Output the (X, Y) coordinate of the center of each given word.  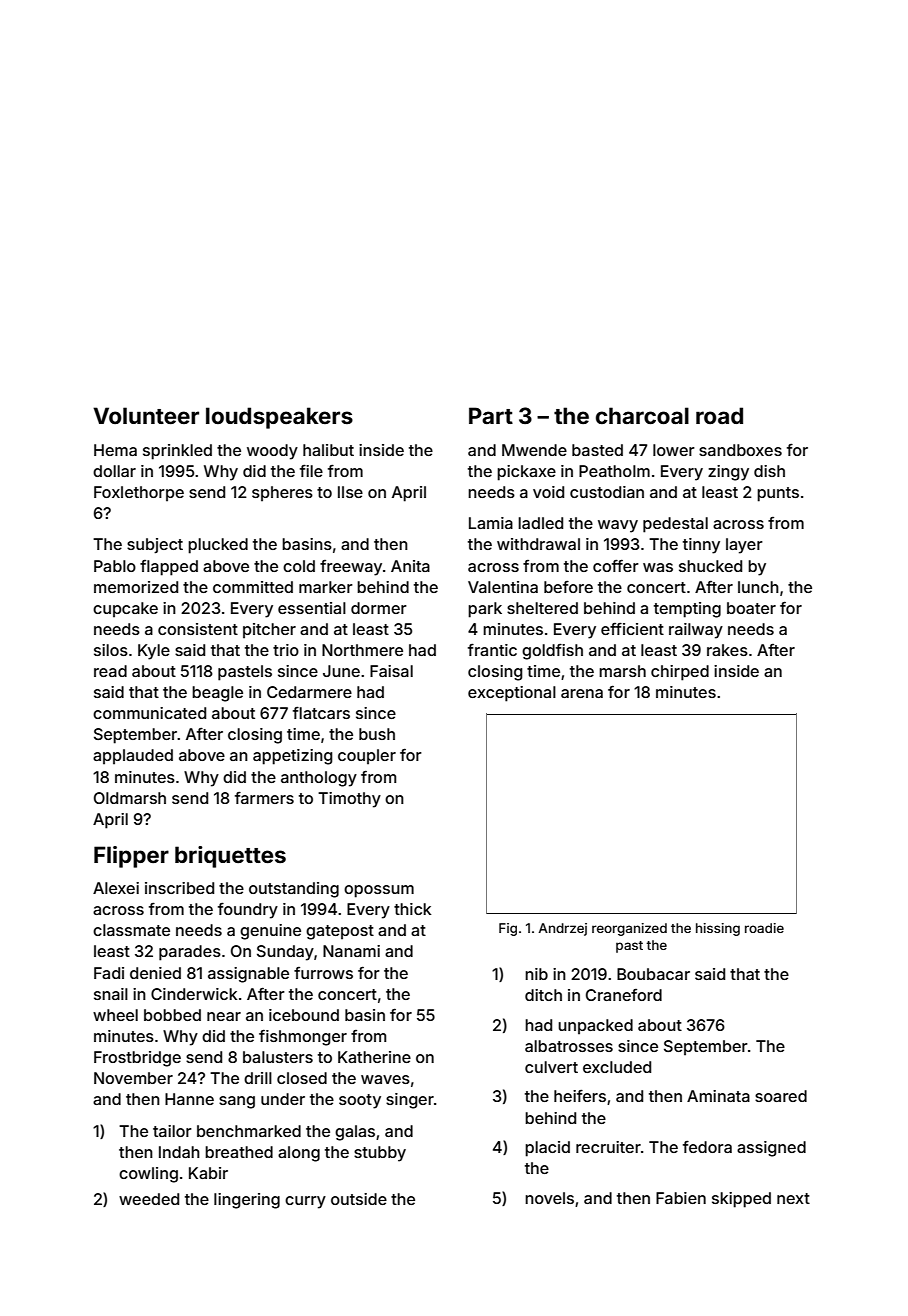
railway (696, 631)
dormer (379, 608)
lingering (247, 1201)
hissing (718, 929)
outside (359, 1199)
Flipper (131, 857)
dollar (114, 471)
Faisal (391, 671)
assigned (771, 1149)
